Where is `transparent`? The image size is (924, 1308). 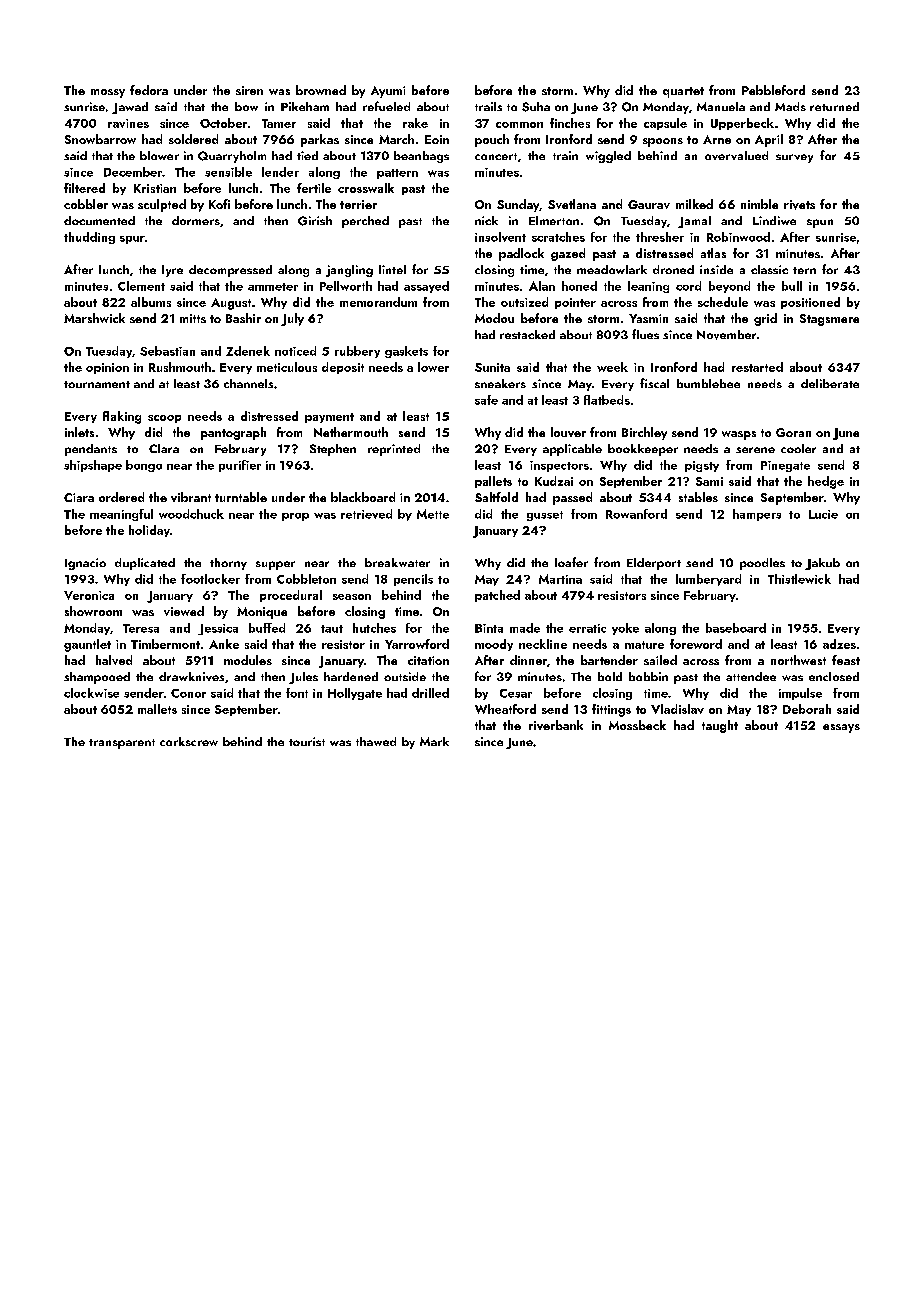 transparent is located at coordinates (122, 744).
